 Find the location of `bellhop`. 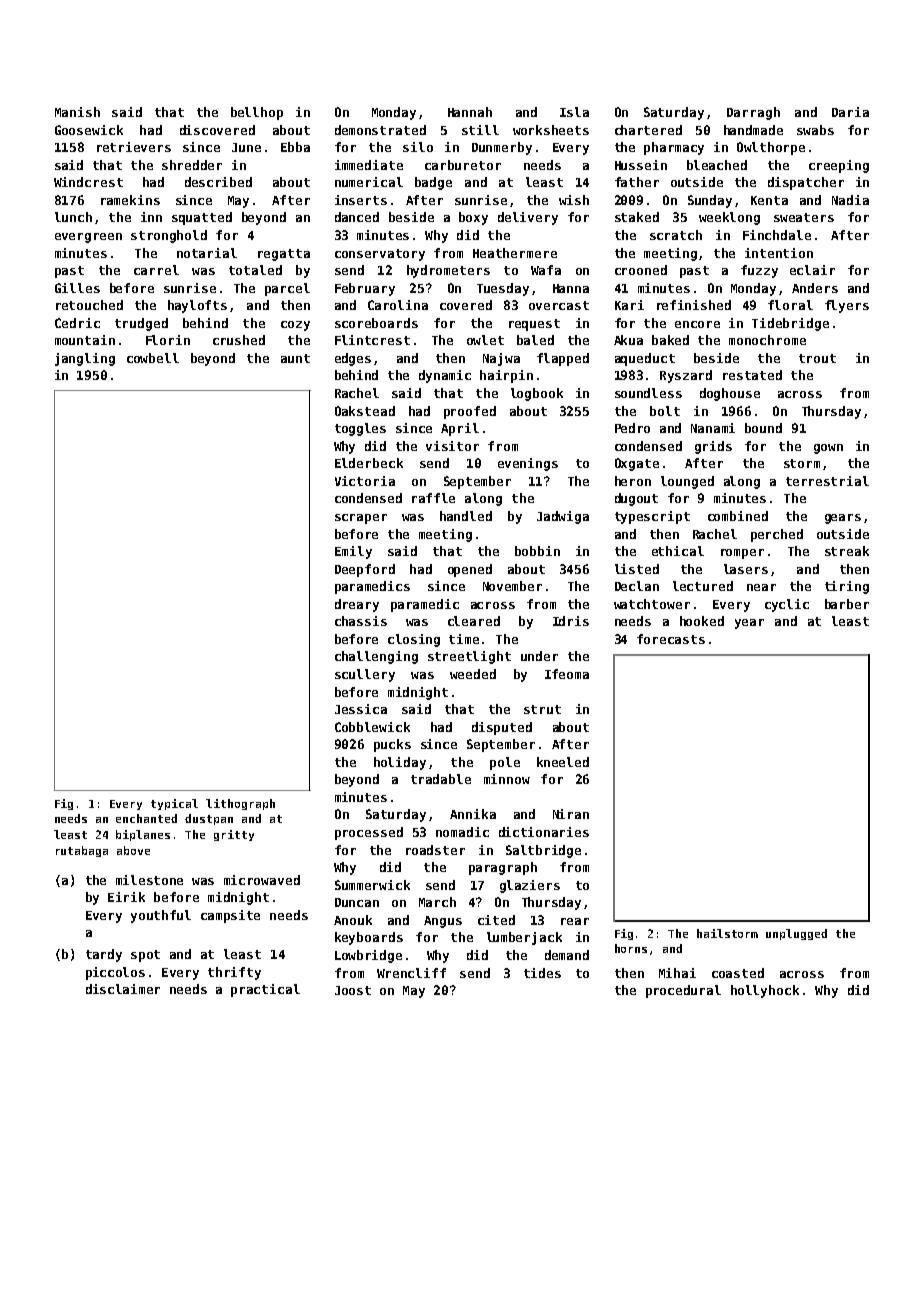

bellhop is located at coordinates (257, 113).
